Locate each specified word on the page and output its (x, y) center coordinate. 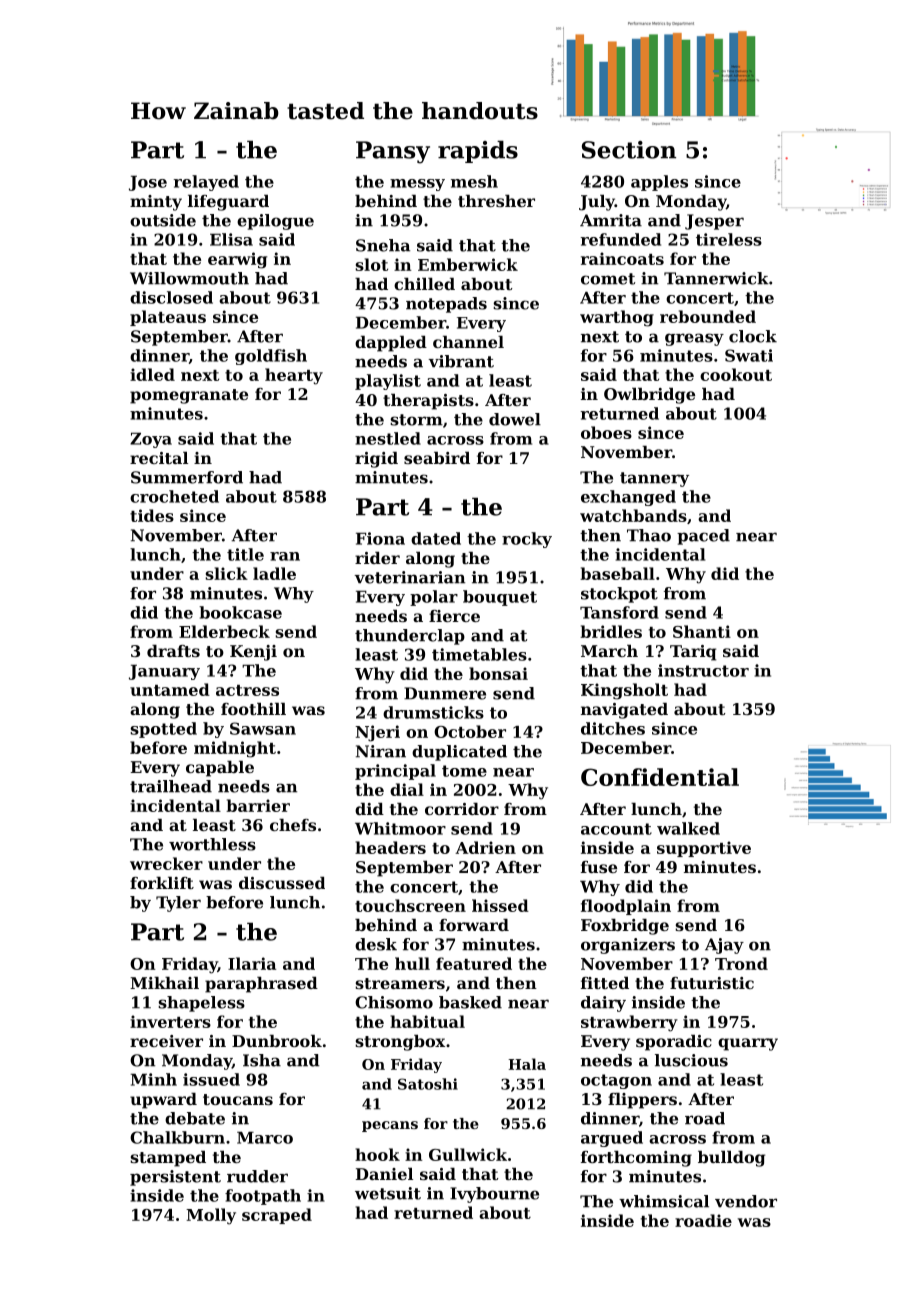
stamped (168, 1159)
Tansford (619, 612)
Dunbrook (277, 1041)
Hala (527, 1064)
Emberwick (468, 264)
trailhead (171, 786)
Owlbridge (649, 396)
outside (163, 220)
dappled (391, 344)
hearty (294, 376)
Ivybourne (494, 1195)
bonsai (498, 673)
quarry (748, 1044)
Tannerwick (716, 278)
